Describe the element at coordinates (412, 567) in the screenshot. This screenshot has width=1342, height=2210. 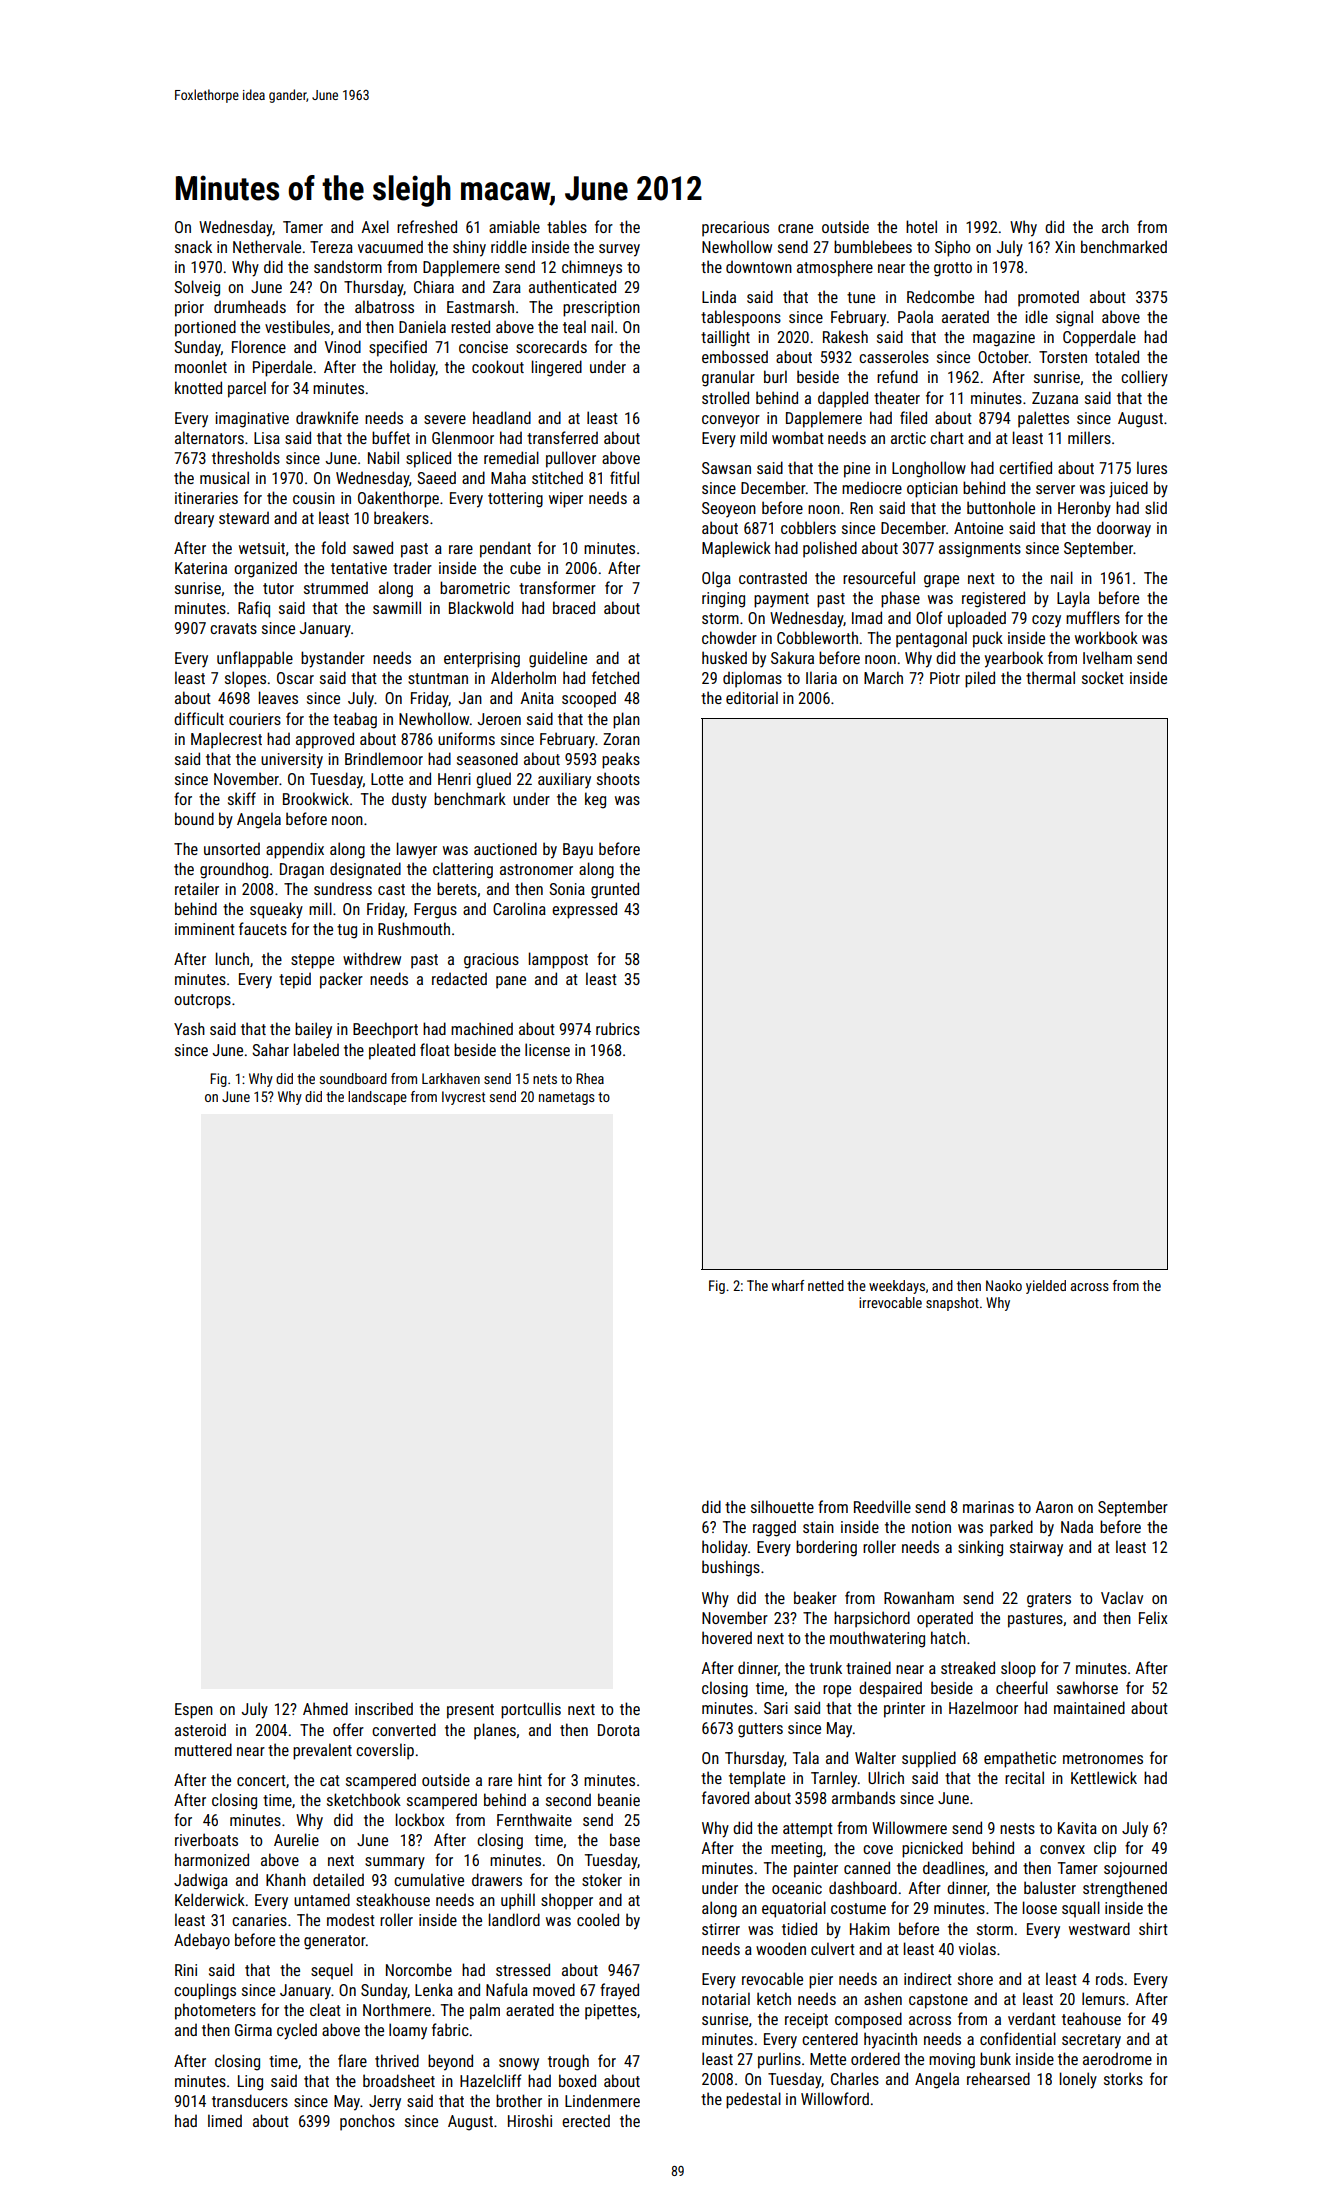
I see `trader` at that location.
